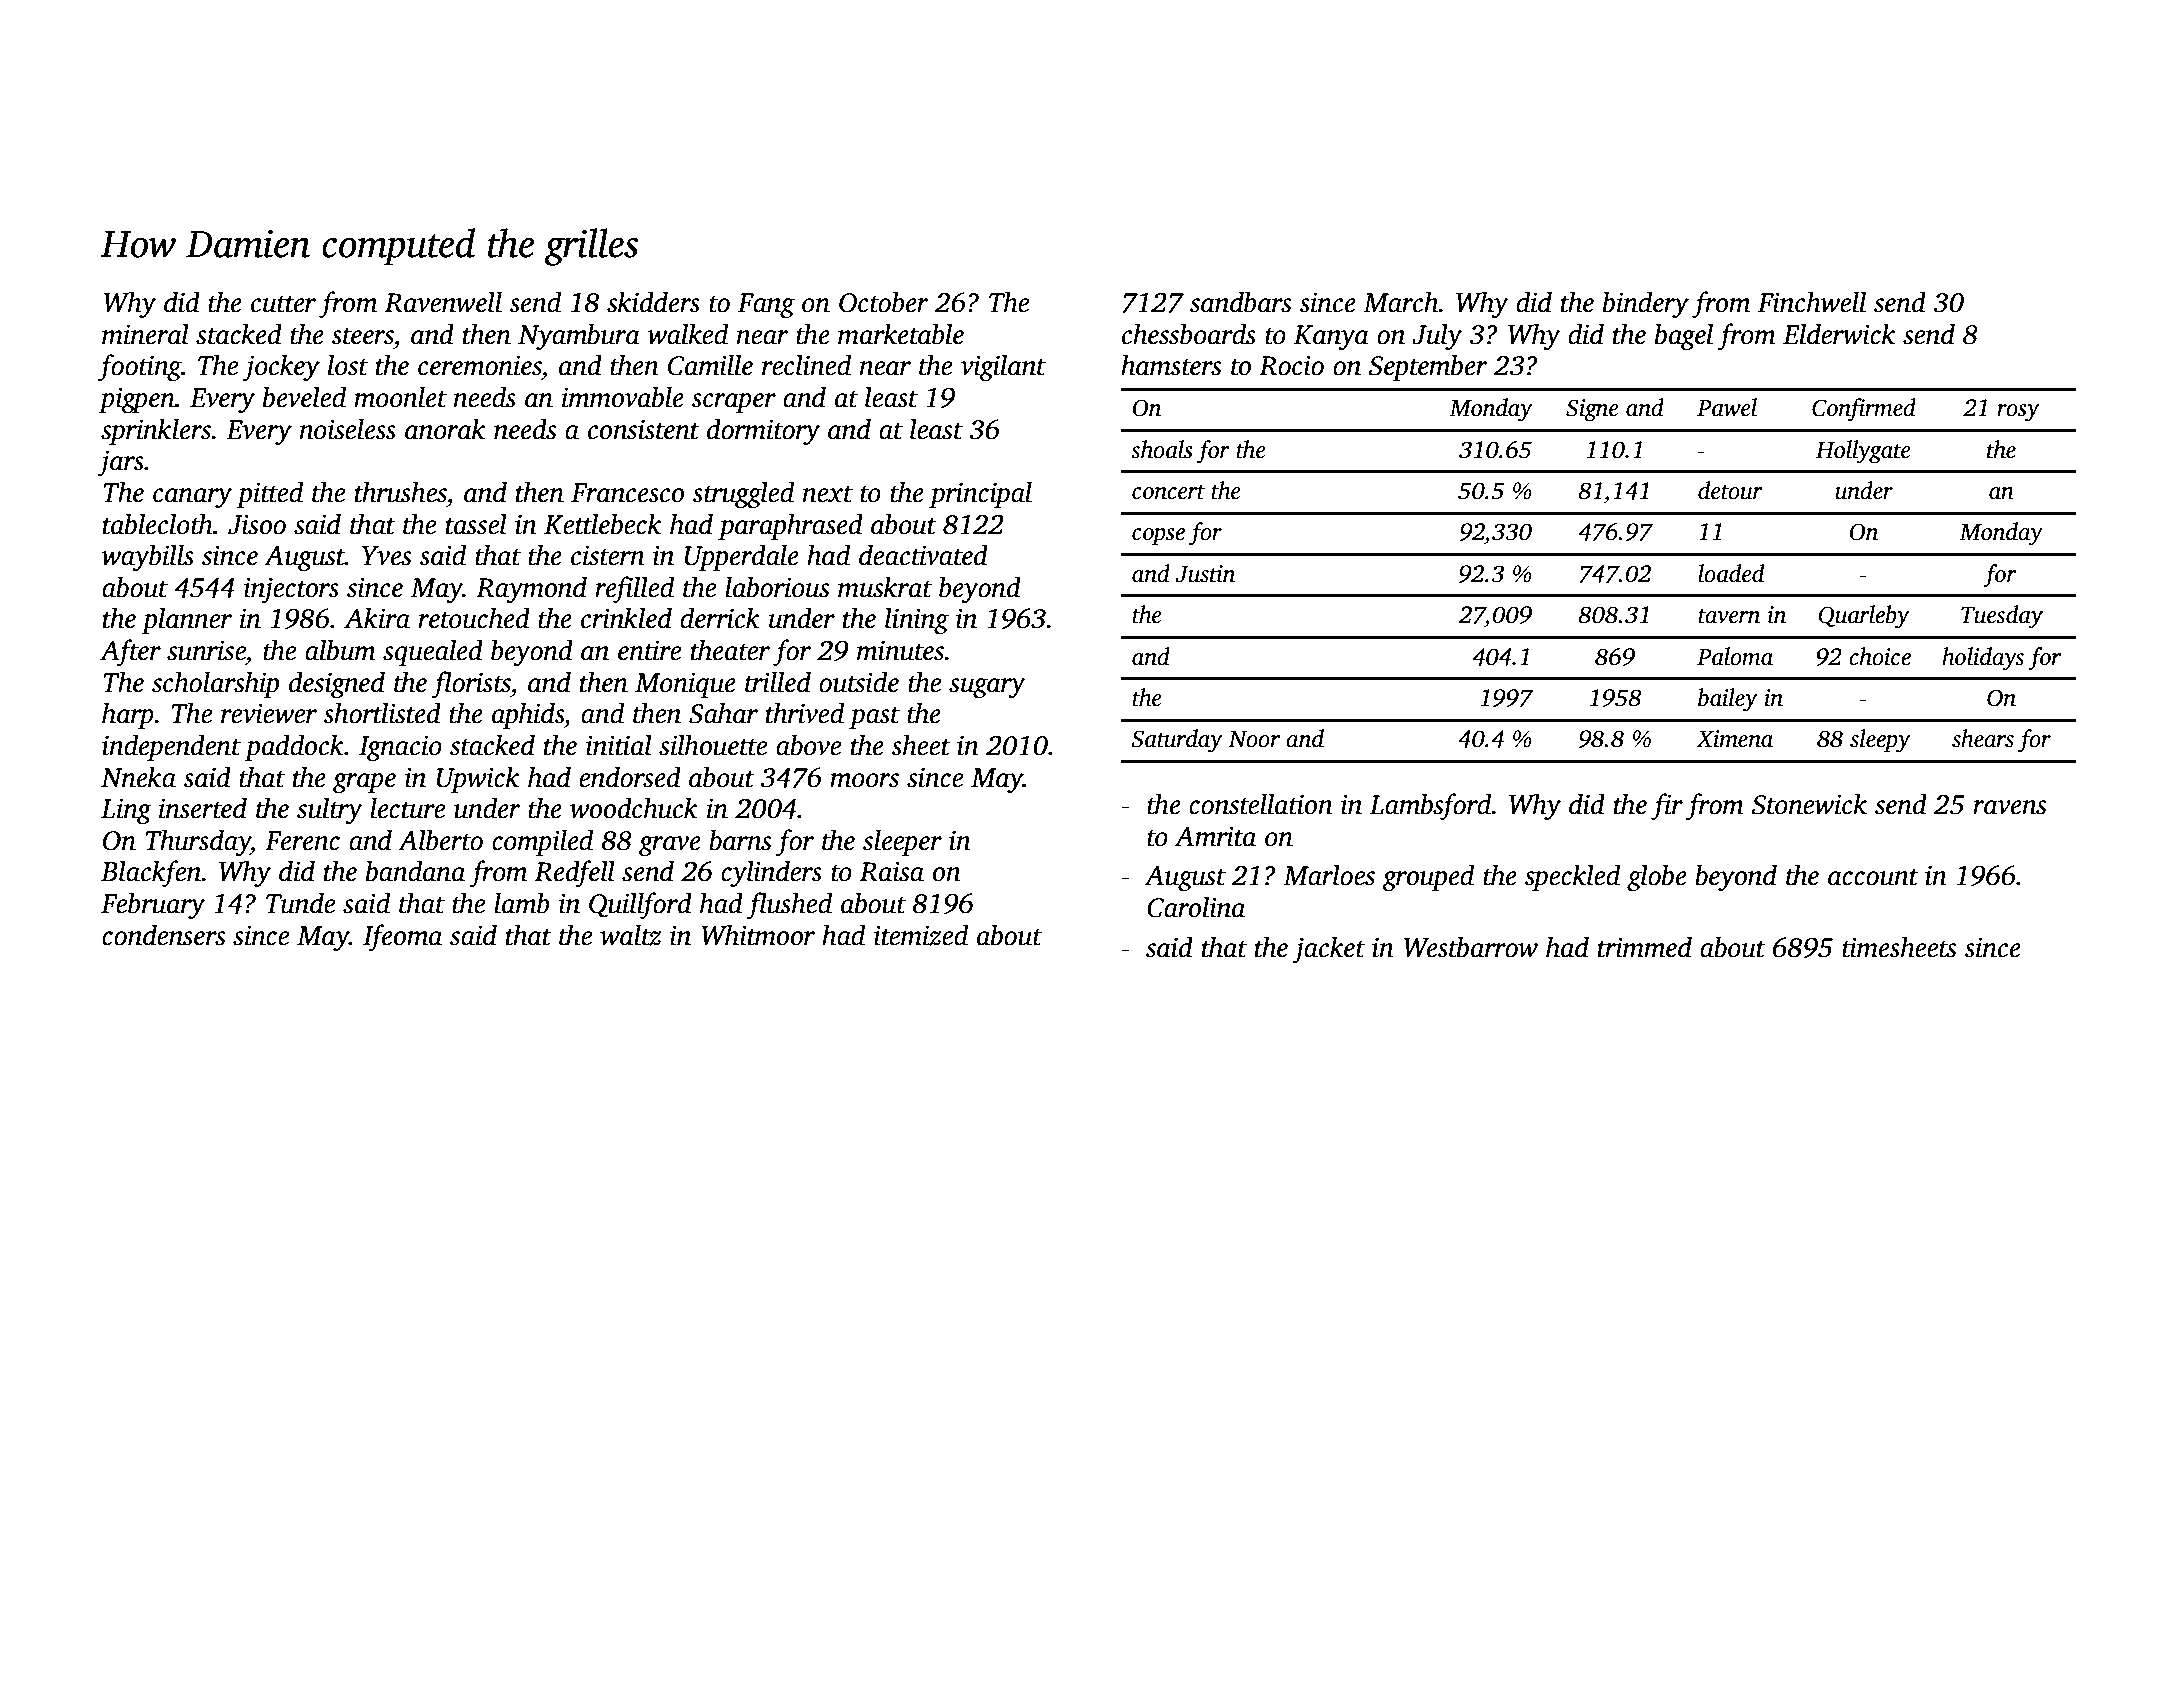 This image has height=1683, width=2178. I want to click on barns, so click(740, 840).
